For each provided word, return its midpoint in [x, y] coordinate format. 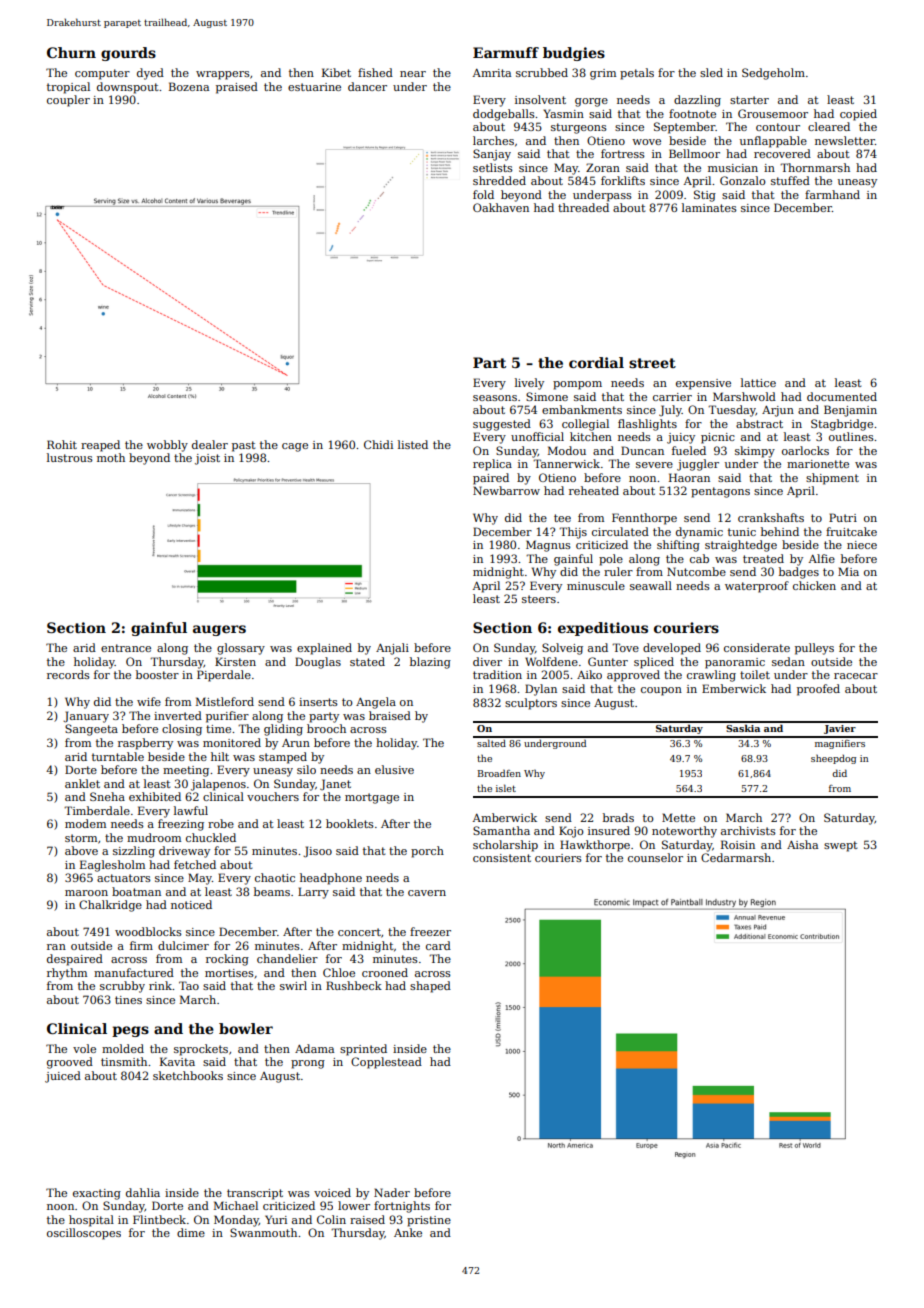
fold [483, 194]
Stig [705, 196]
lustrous [70, 457]
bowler [246, 1028]
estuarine [314, 87]
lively [529, 384]
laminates [709, 207]
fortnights [402, 1207]
